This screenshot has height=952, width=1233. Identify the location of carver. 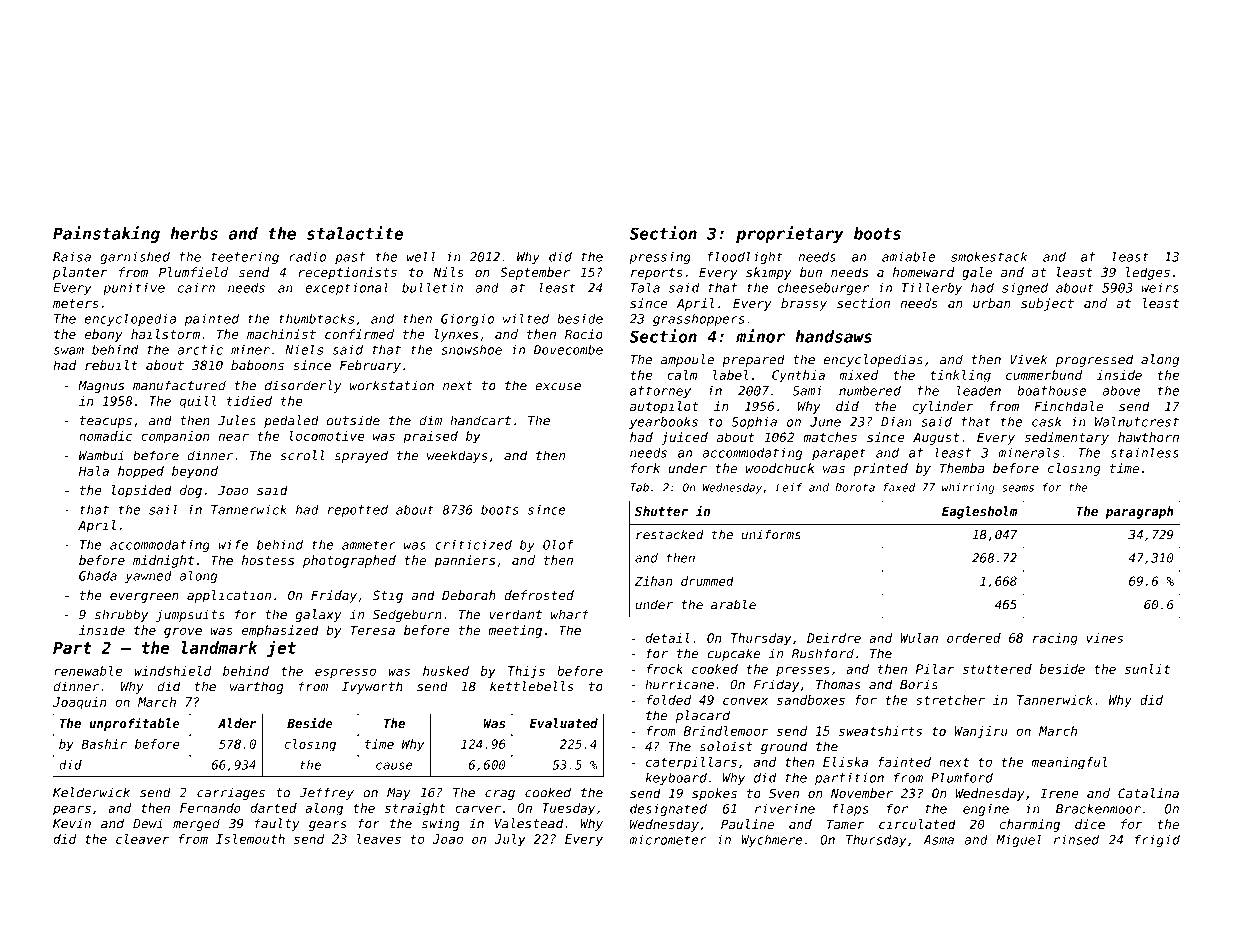
(478, 809).
